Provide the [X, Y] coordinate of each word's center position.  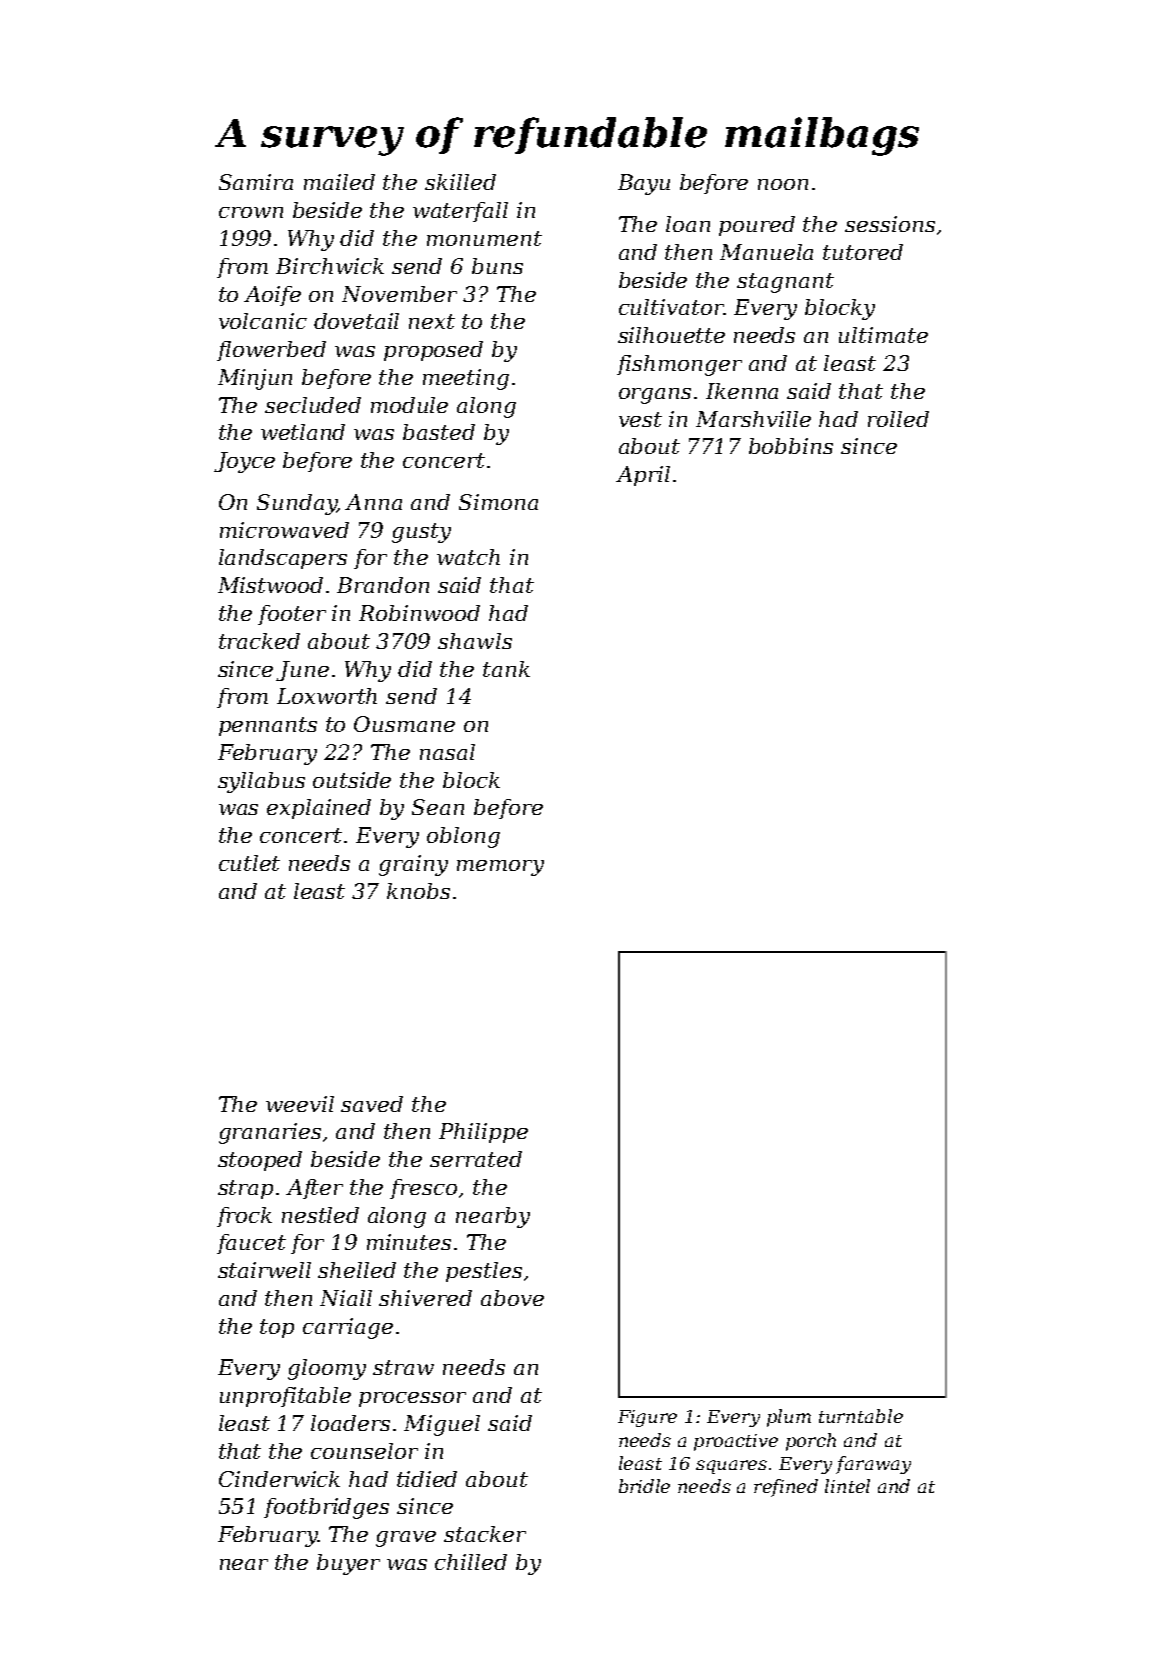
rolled [898, 419]
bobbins [791, 446]
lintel [847, 1486]
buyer [348, 1564]
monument [484, 238]
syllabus [261, 782]
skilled [460, 182]
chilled [471, 1562]
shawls [475, 641]
